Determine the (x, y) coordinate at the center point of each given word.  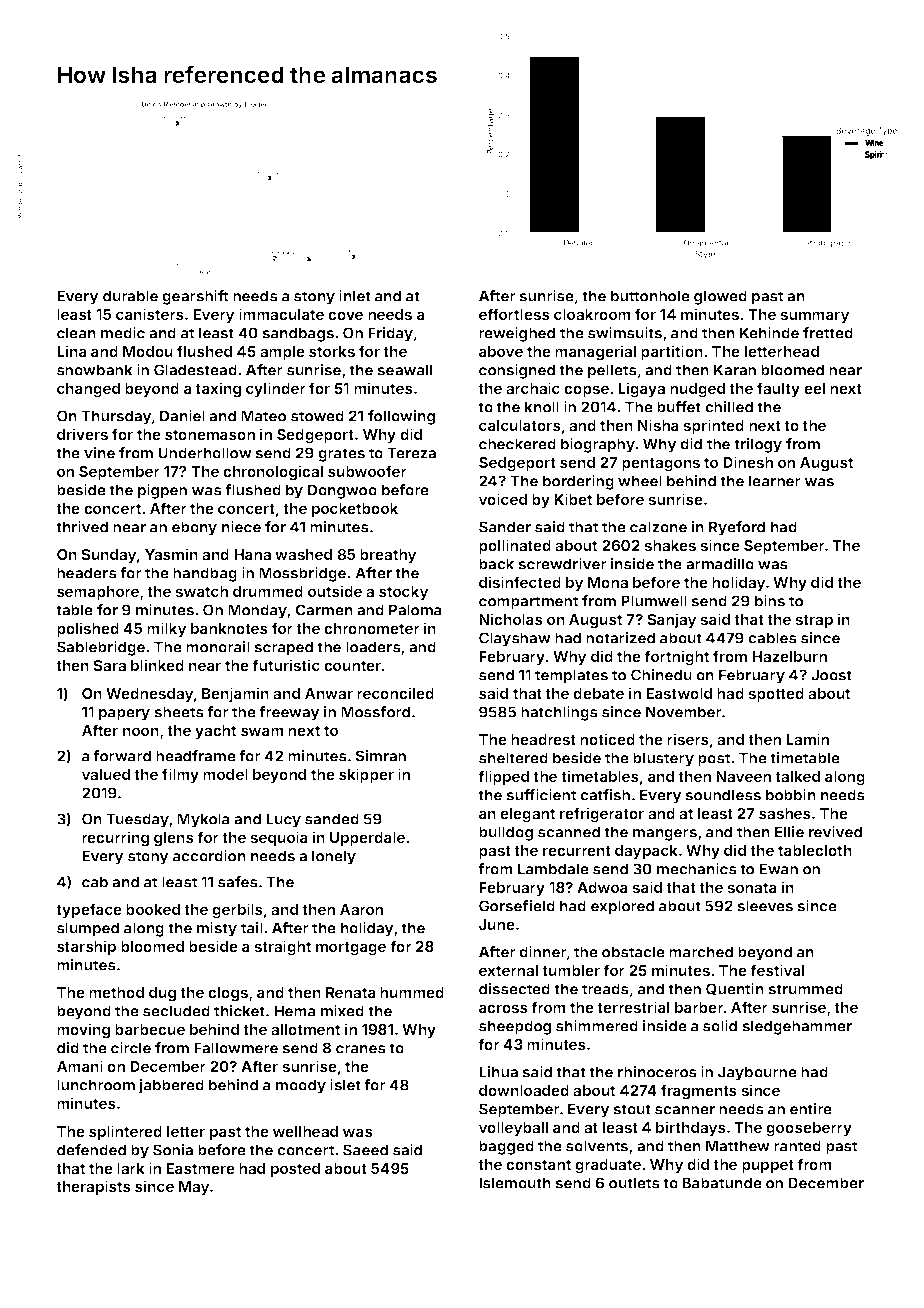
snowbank (95, 370)
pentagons (661, 465)
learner (775, 481)
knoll (542, 407)
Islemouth (515, 1183)
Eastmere (200, 1168)
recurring (115, 839)
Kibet (573, 499)
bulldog (506, 833)
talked (797, 776)
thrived (82, 527)
